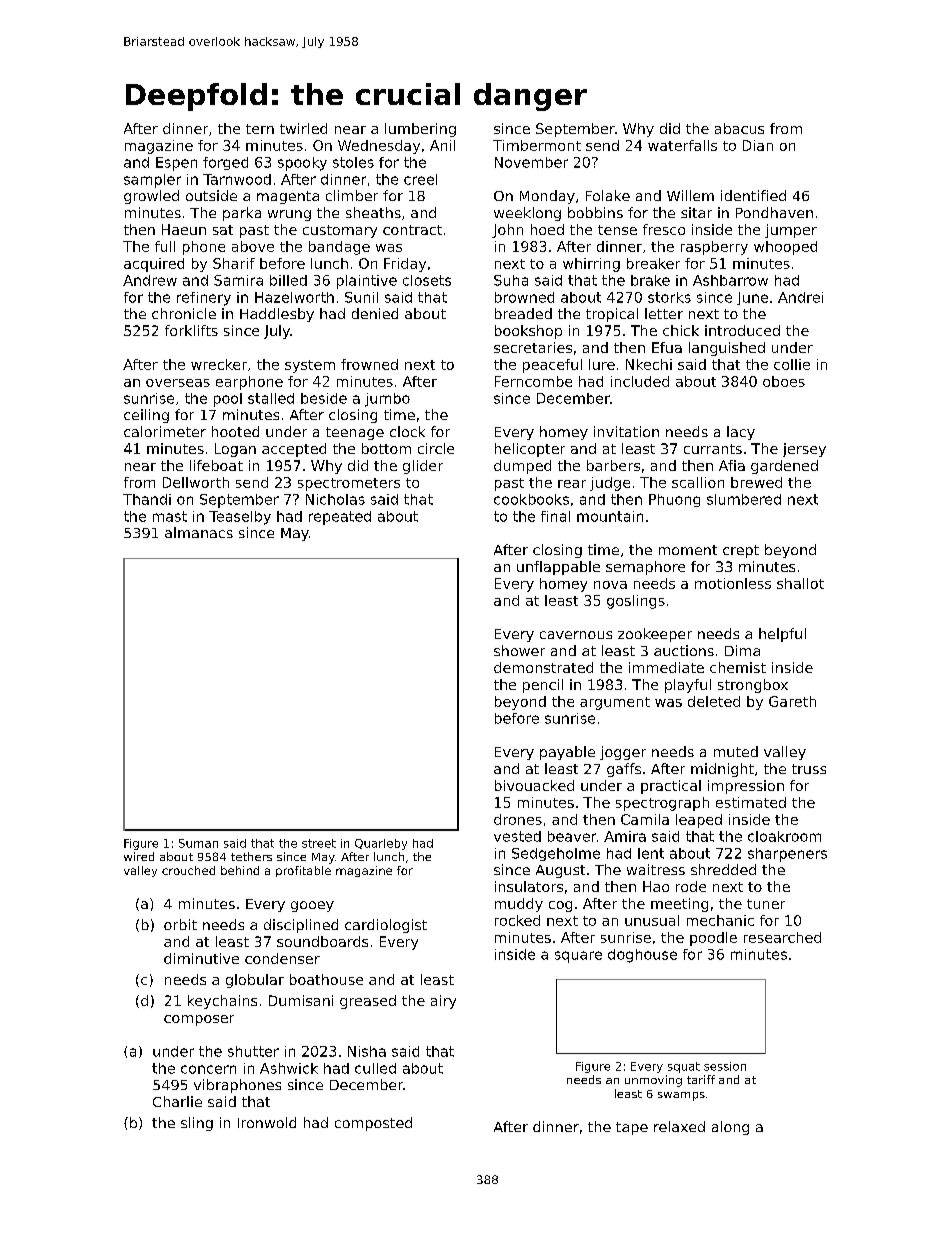 The image size is (952, 1233). I want to click on Charlie, so click(177, 1101).
